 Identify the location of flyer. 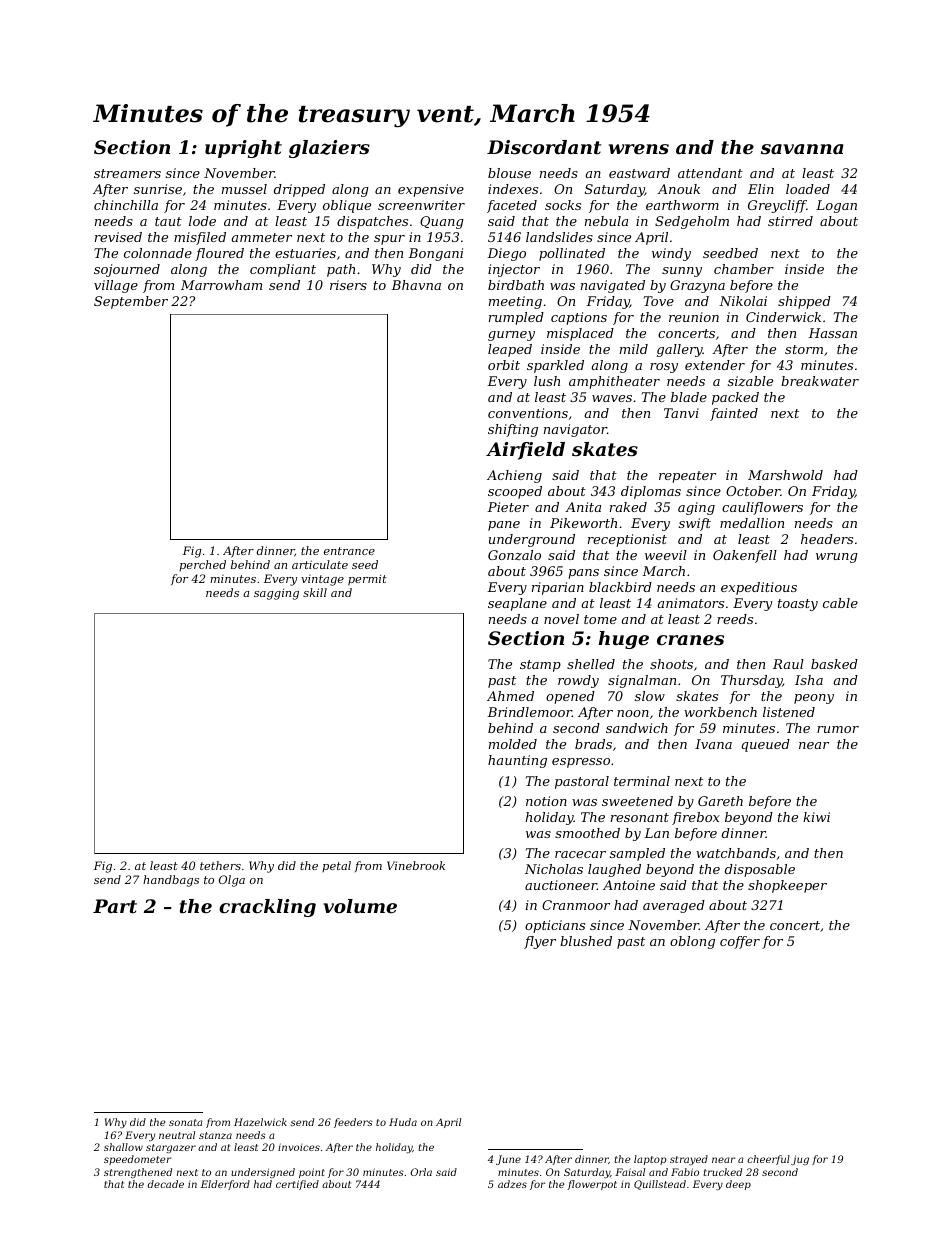
(540, 942).
